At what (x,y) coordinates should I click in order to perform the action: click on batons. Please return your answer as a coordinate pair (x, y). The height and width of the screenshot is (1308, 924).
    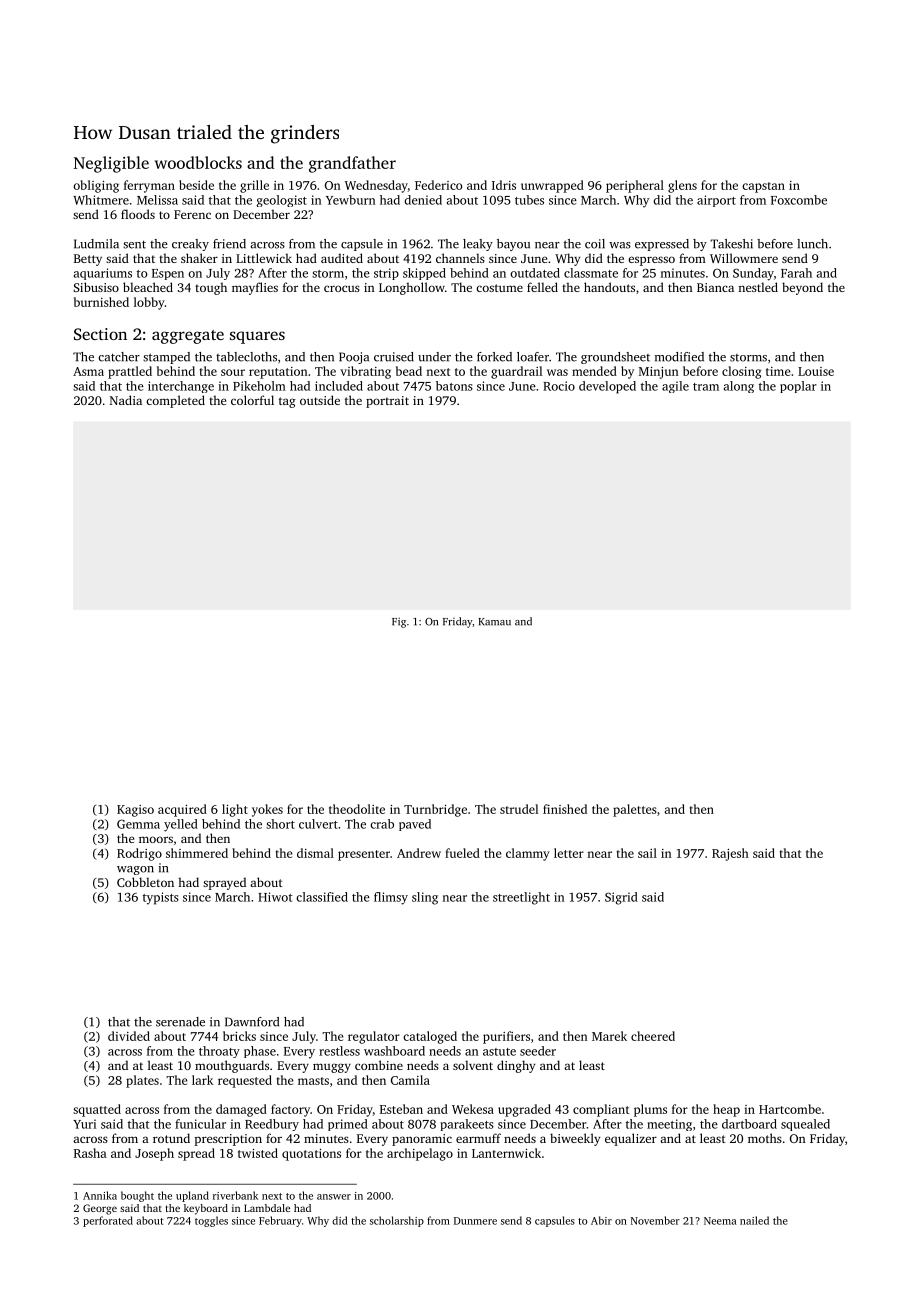
    Looking at the image, I should click on (454, 386).
